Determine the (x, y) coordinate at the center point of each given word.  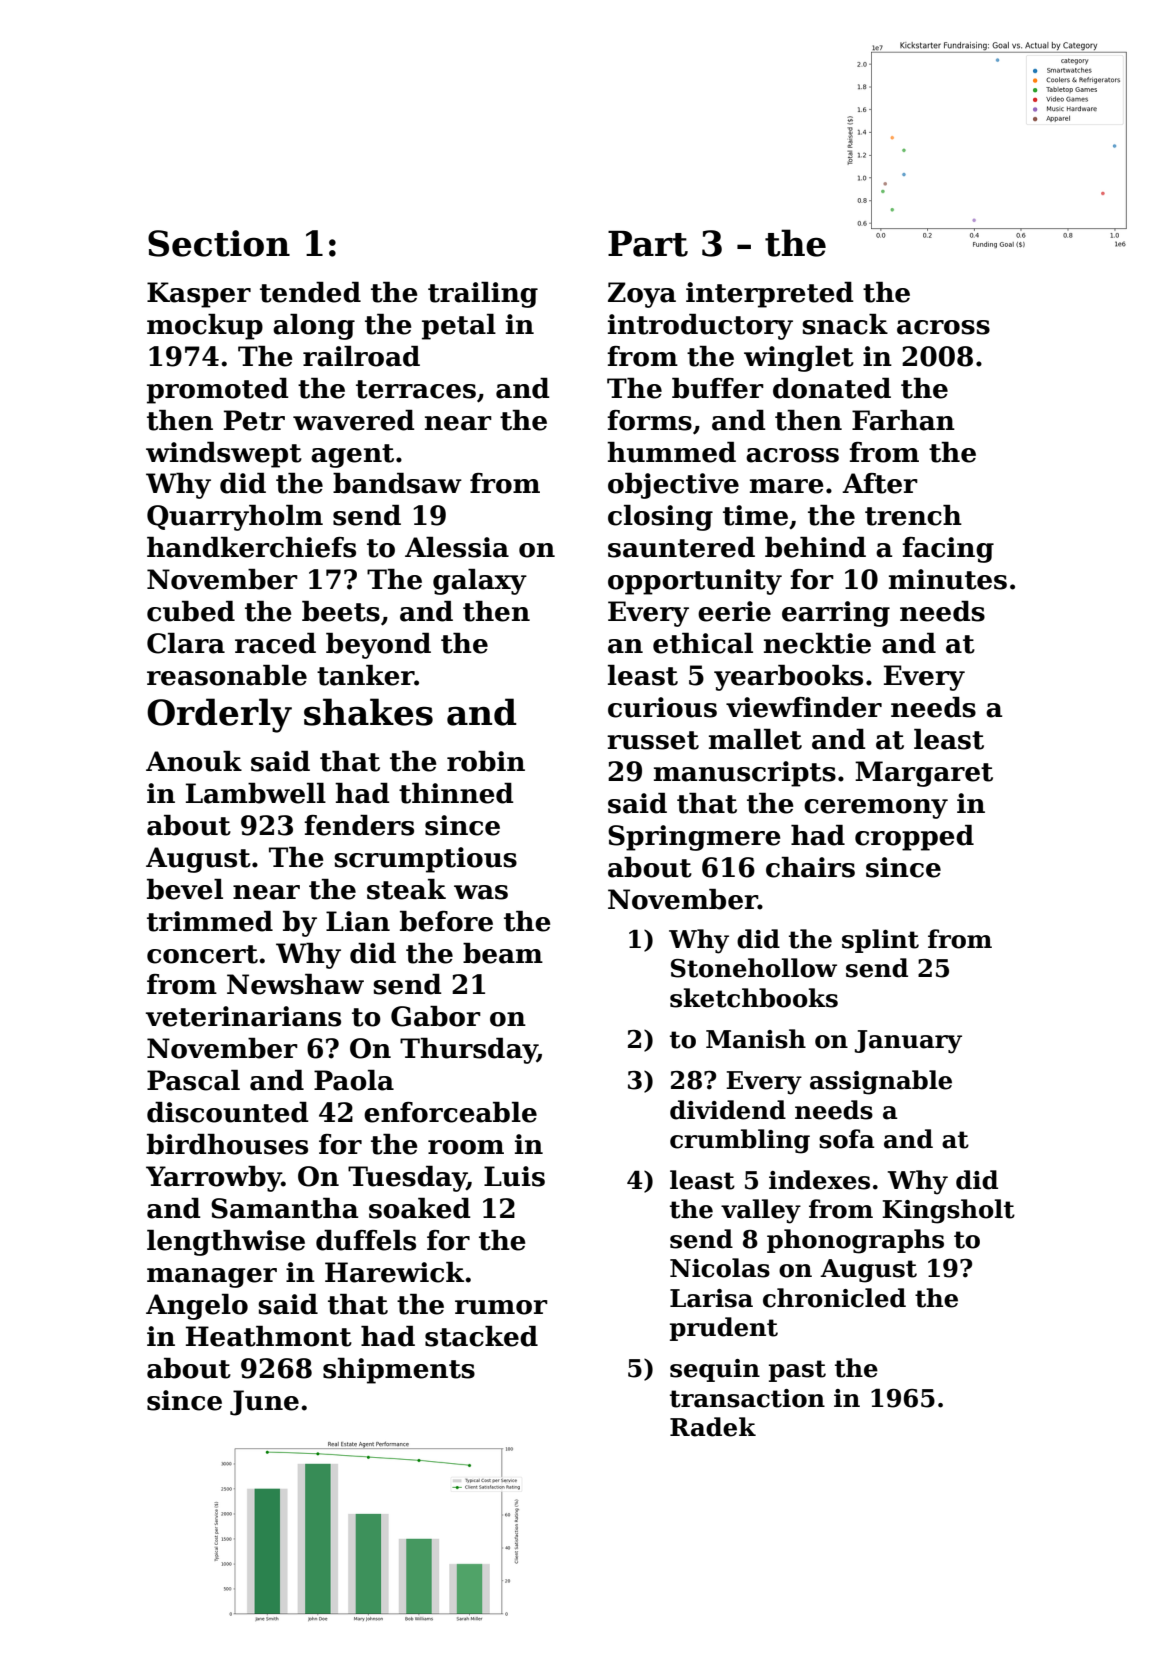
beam (503, 953)
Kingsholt (948, 1211)
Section (219, 243)
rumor (501, 1307)
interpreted (770, 295)
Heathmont (269, 1336)
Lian (358, 921)
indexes (819, 1180)
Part (648, 244)
